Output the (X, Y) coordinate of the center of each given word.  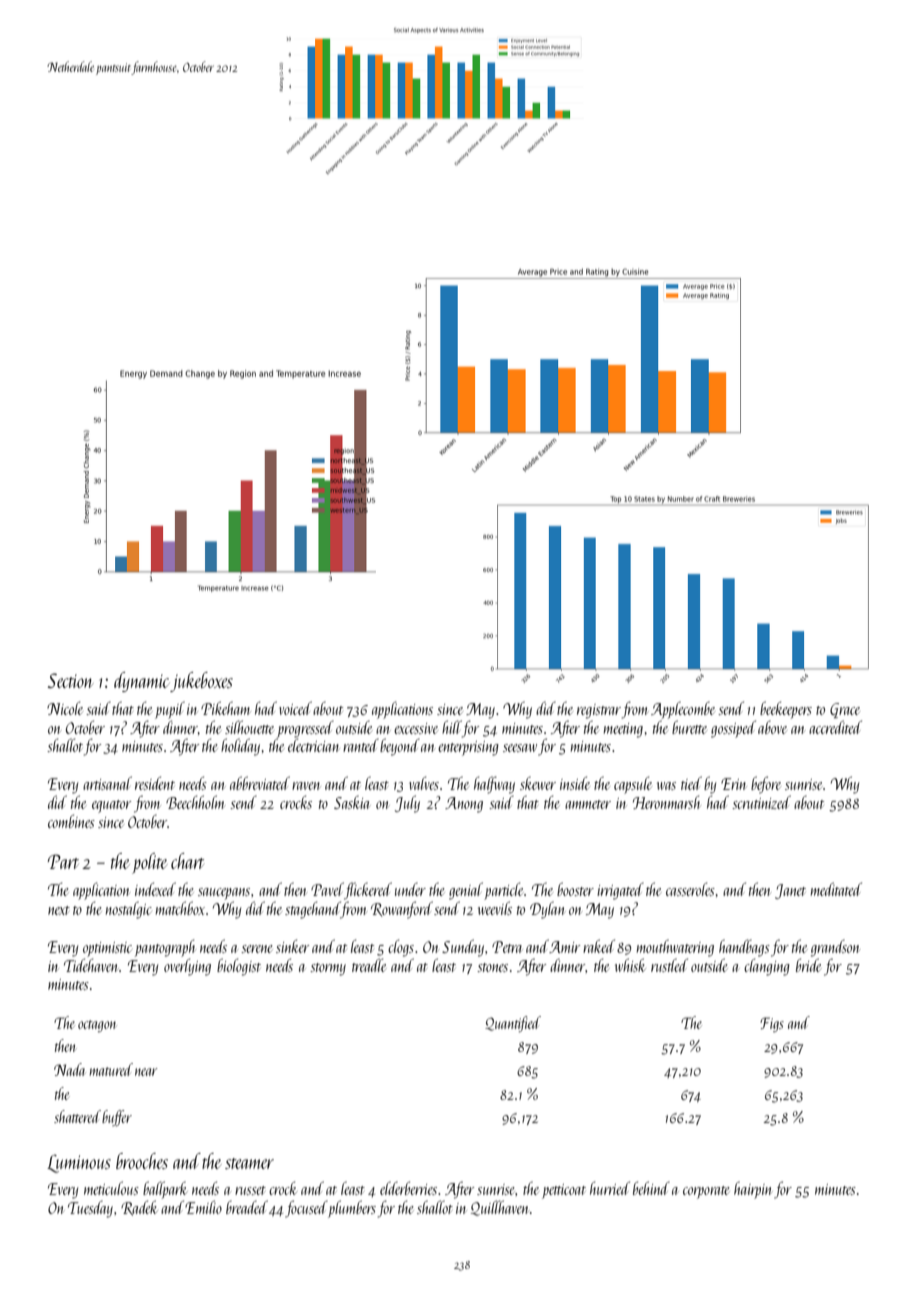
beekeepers (786, 710)
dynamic (141, 682)
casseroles (690, 889)
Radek (139, 1208)
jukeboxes (201, 682)
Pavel (327, 889)
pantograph (165, 948)
